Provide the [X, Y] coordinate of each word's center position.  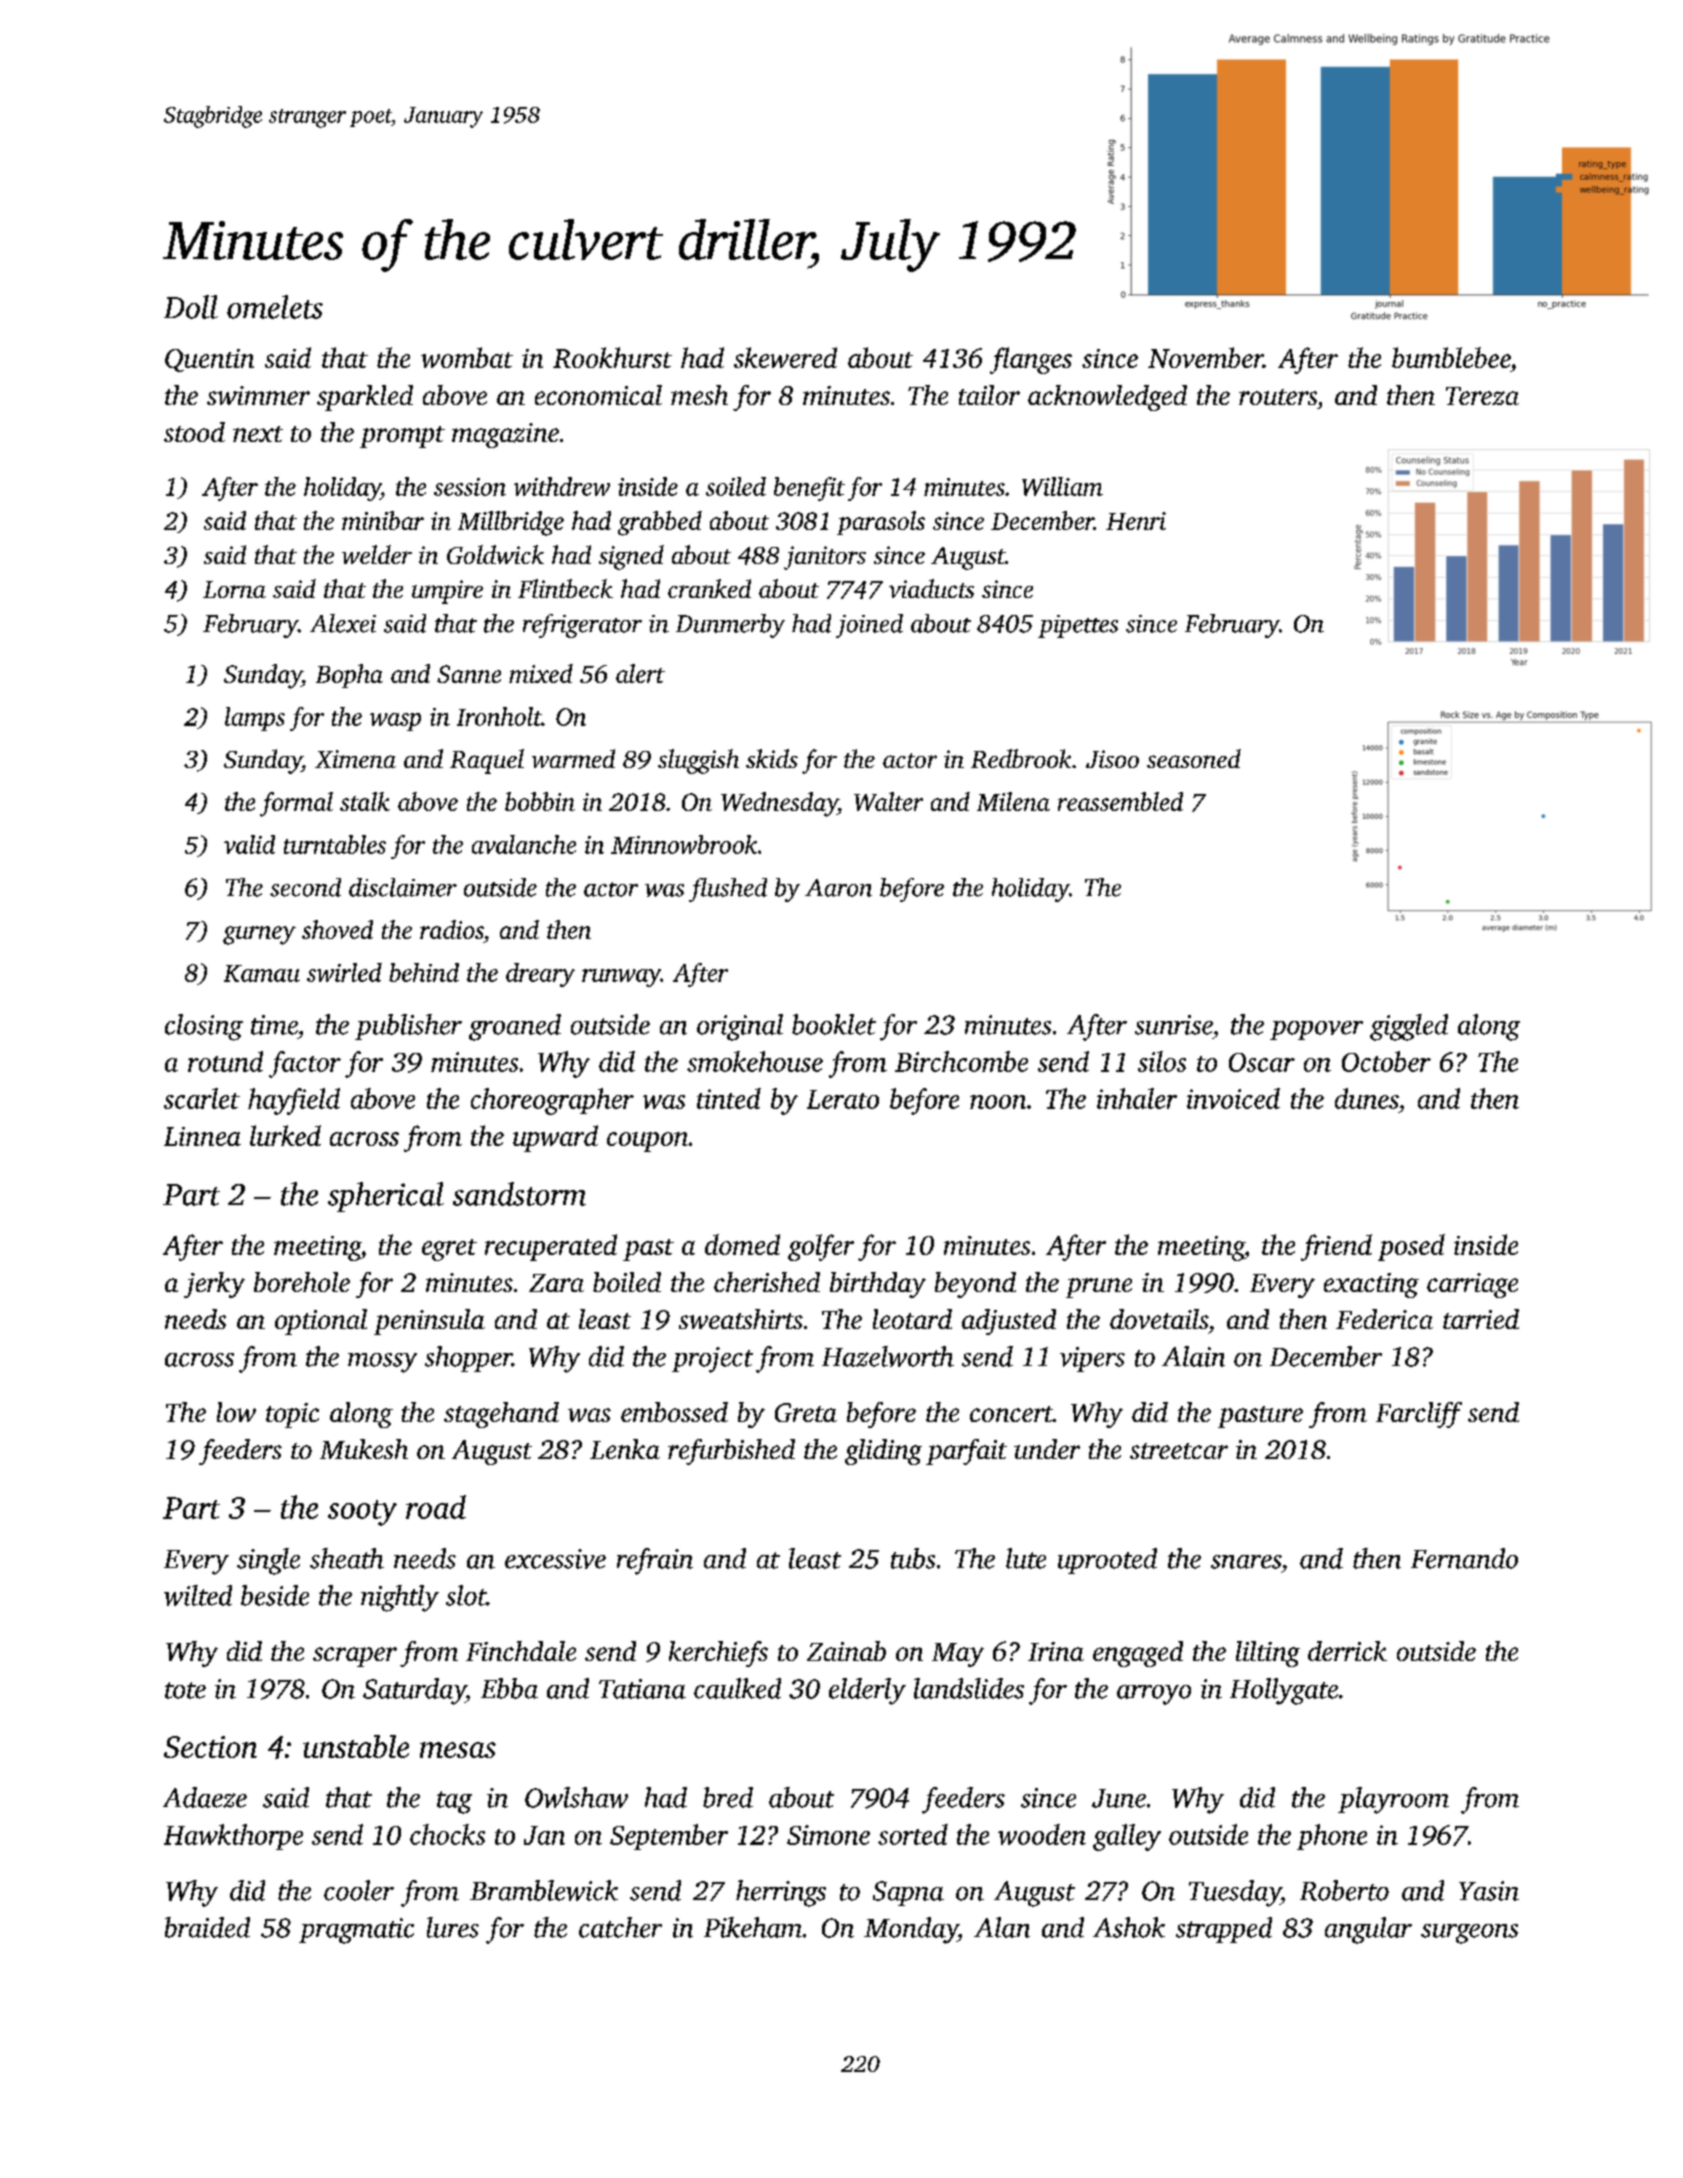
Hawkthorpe [233, 1837]
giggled [1409, 1027]
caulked [737, 1688]
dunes [1366, 1098]
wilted [198, 1595]
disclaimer [403, 887]
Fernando [1464, 1558]
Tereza [1482, 396]
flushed [728, 890]
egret [449, 1250]
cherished [767, 1282]
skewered [785, 357]
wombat [467, 357]
